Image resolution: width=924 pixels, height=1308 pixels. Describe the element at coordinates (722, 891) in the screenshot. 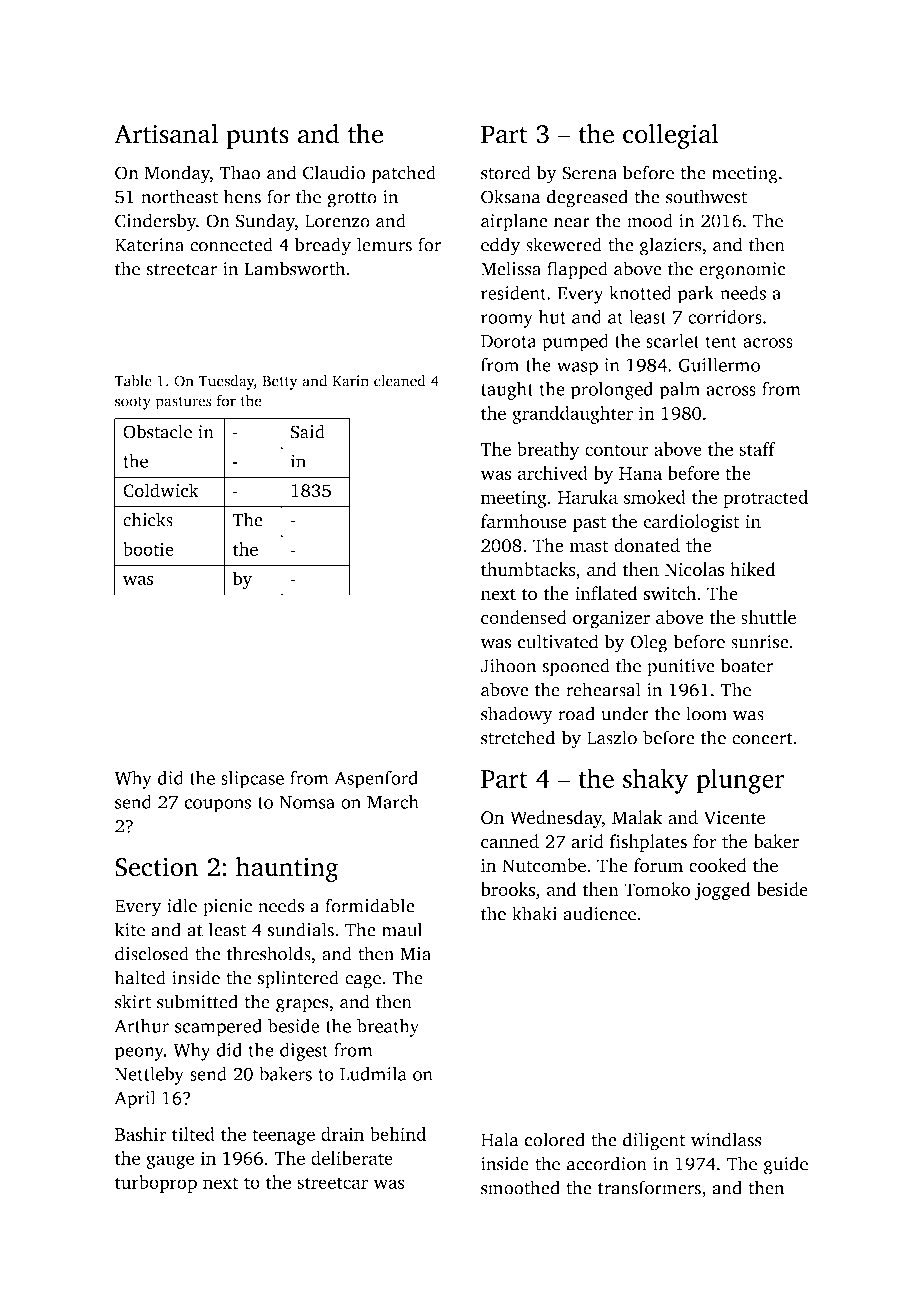

I see `jogged` at that location.
